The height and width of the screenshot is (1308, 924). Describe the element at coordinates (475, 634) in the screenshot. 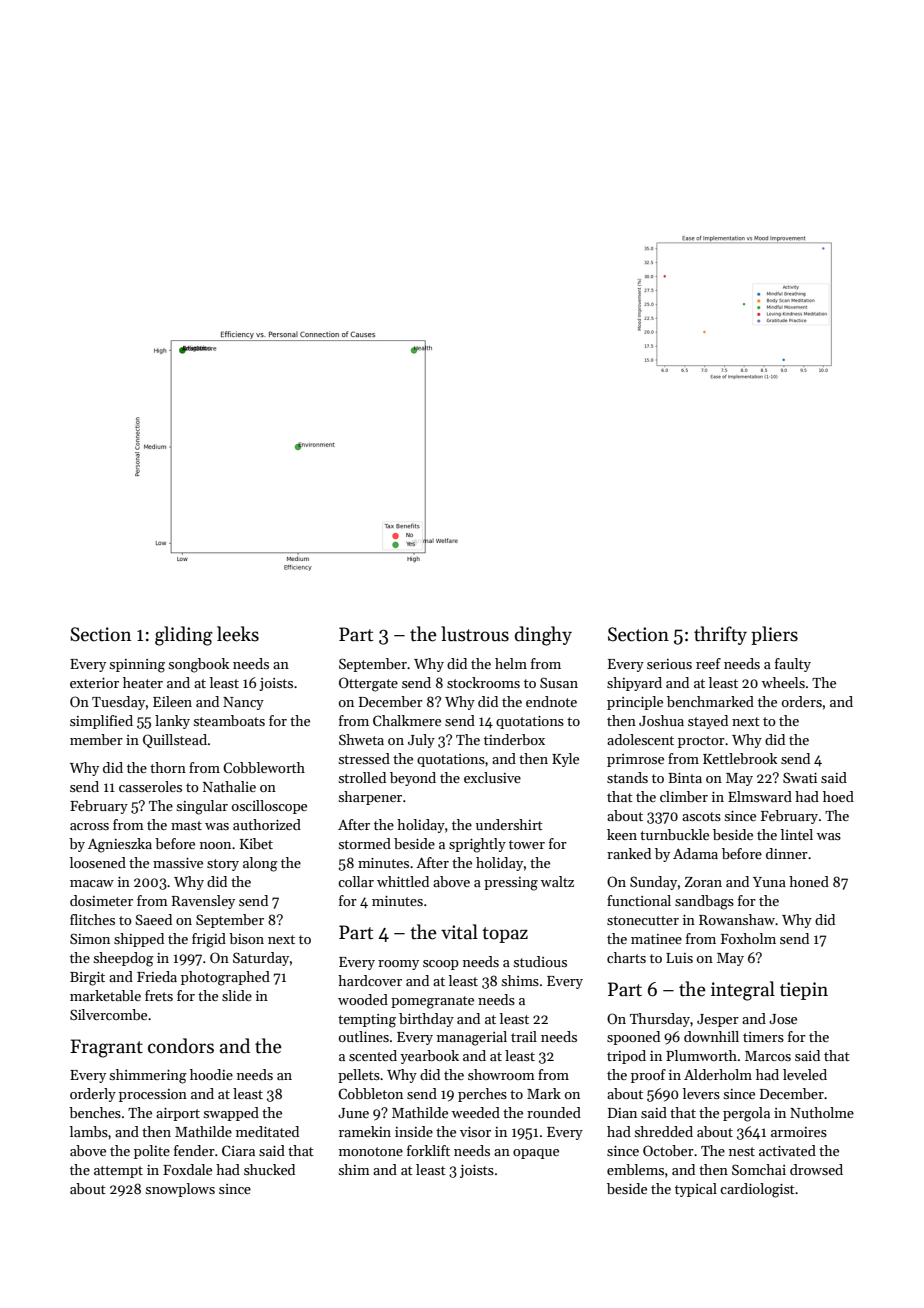

I see `lustrous` at that location.
